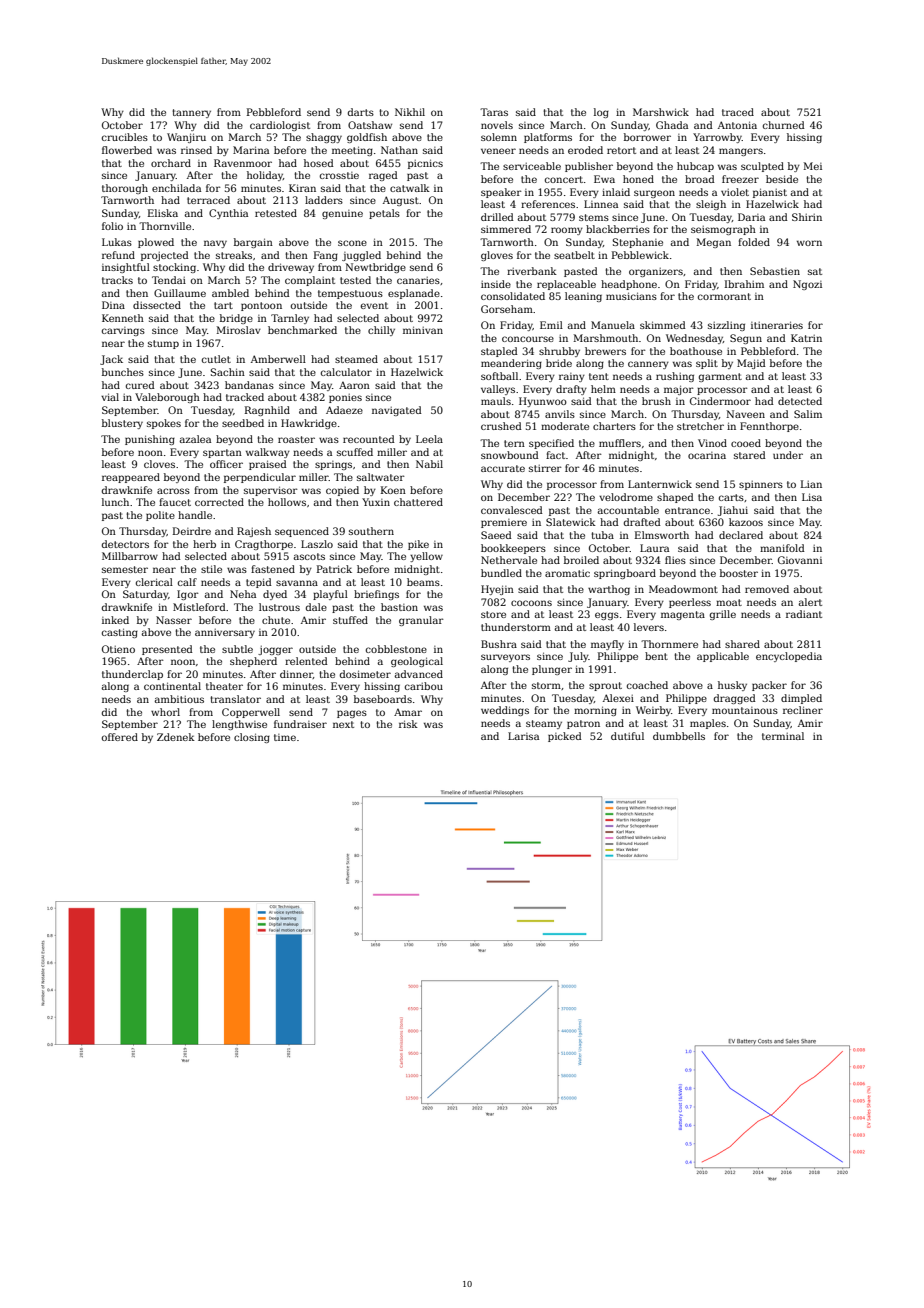 The image size is (924, 1308). What do you see at coordinates (493, 614) in the image?
I see `store` at bounding box center [493, 614].
